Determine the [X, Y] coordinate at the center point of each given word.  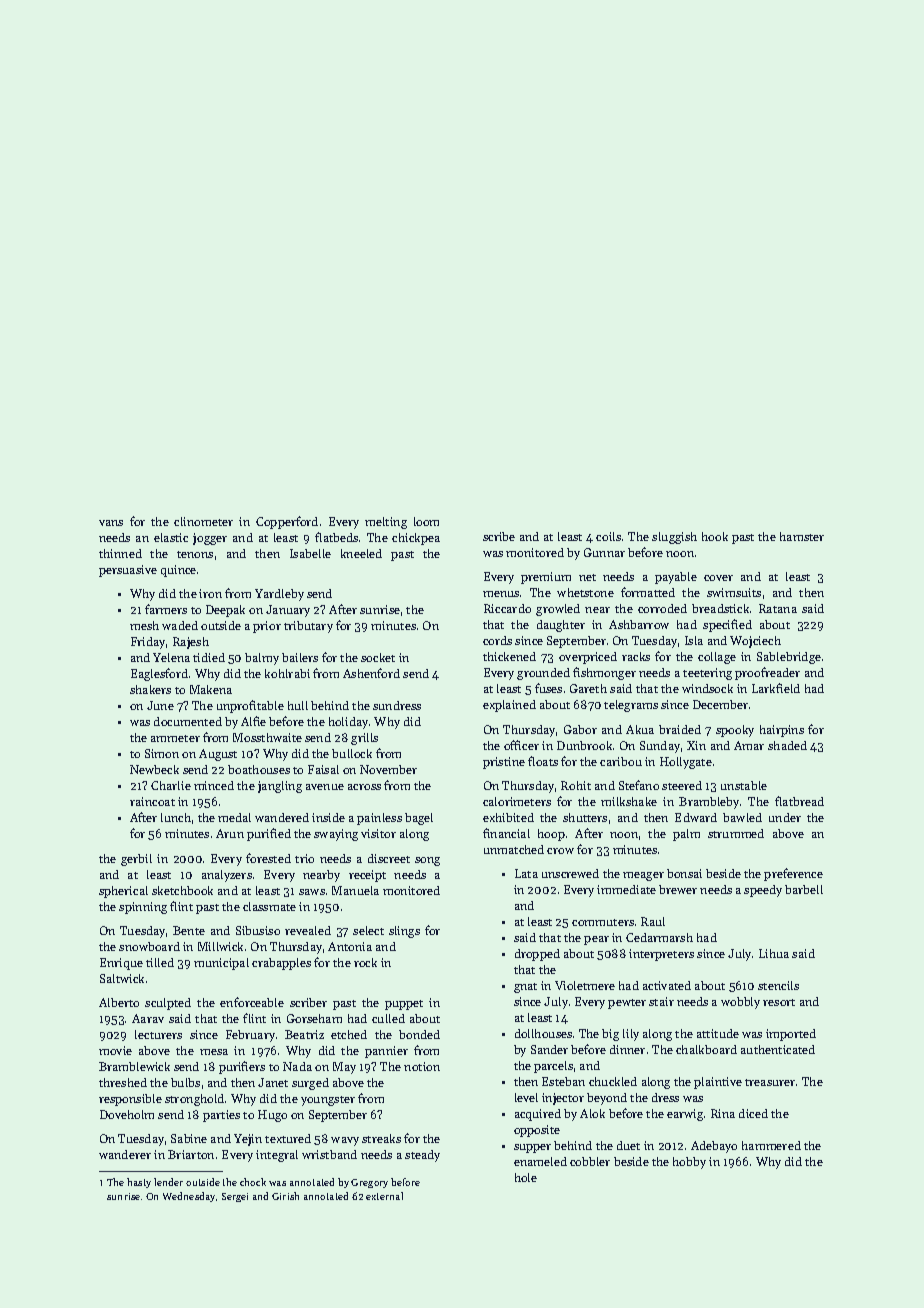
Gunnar [604, 552]
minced [214, 785]
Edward [696, 817]
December [720, 704]
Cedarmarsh [659, 937]
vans [111, 523]
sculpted [168, 1004]
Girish [285, 1196]
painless [379, 819]
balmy [262, 659]
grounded [543, 674]
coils [608, 536]
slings [404, 932]
